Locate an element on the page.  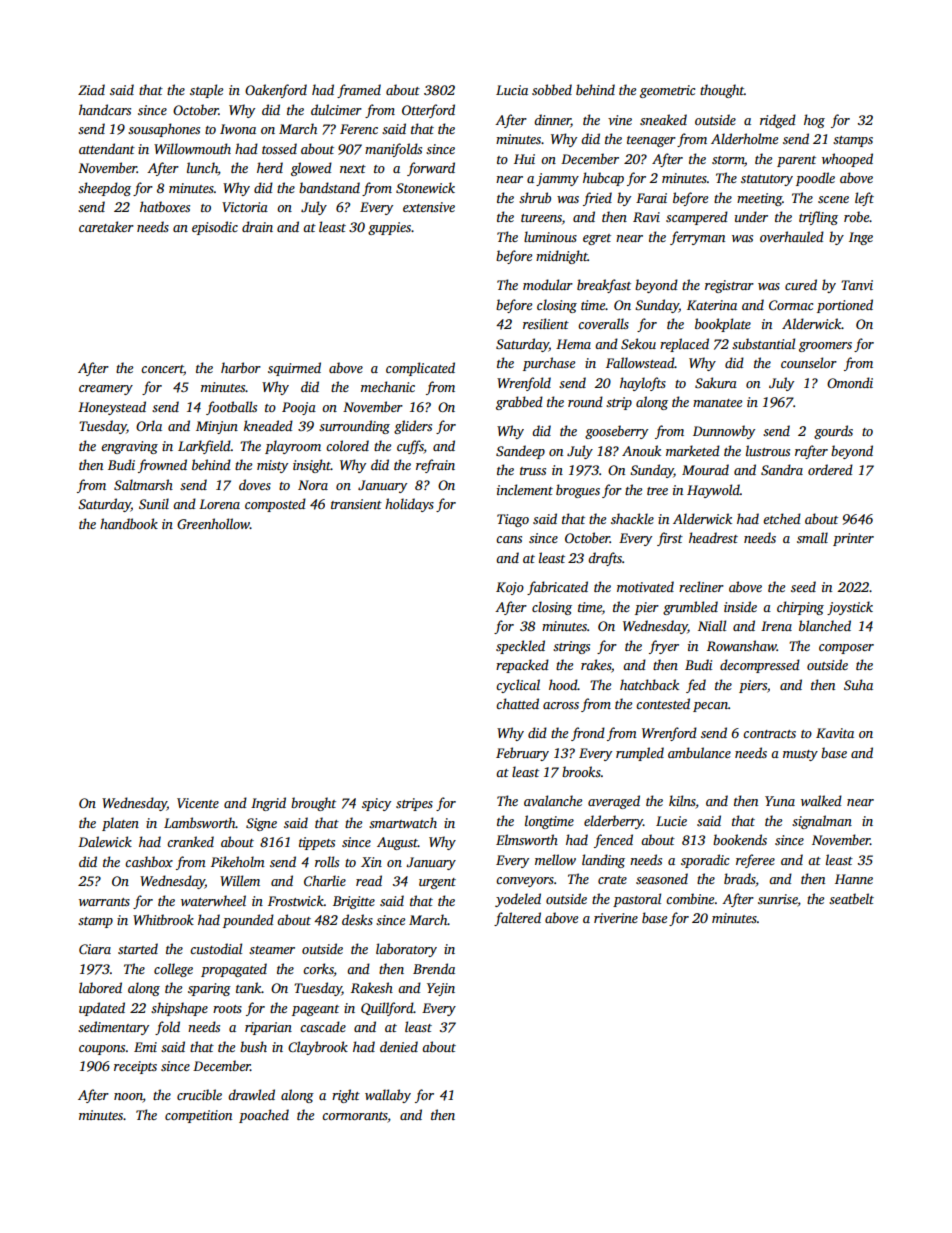
brooks is located at coordinates (581, 771).
